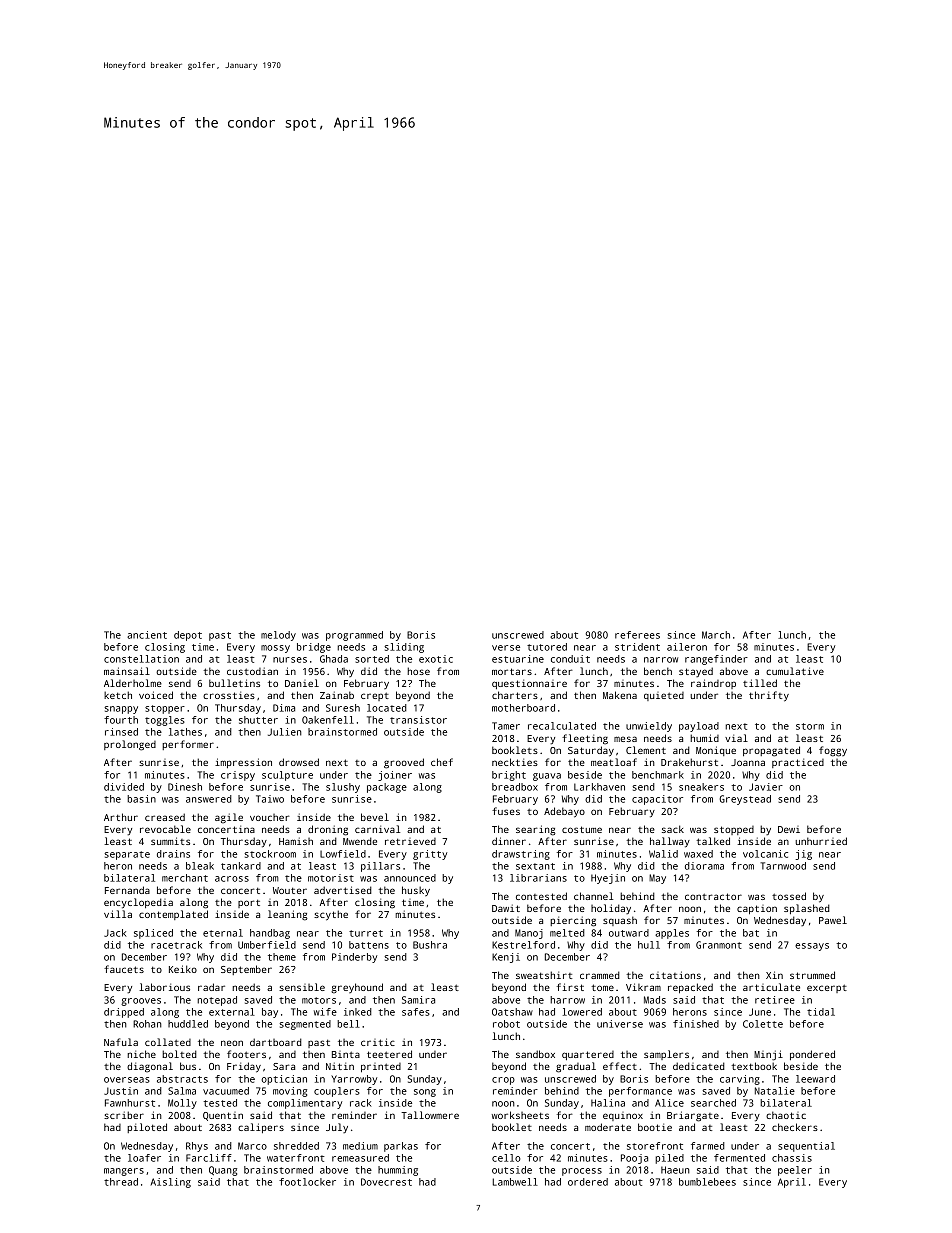 This screenshot has width=952, height=1233. I want to click on tankard, so click(241, 866).
